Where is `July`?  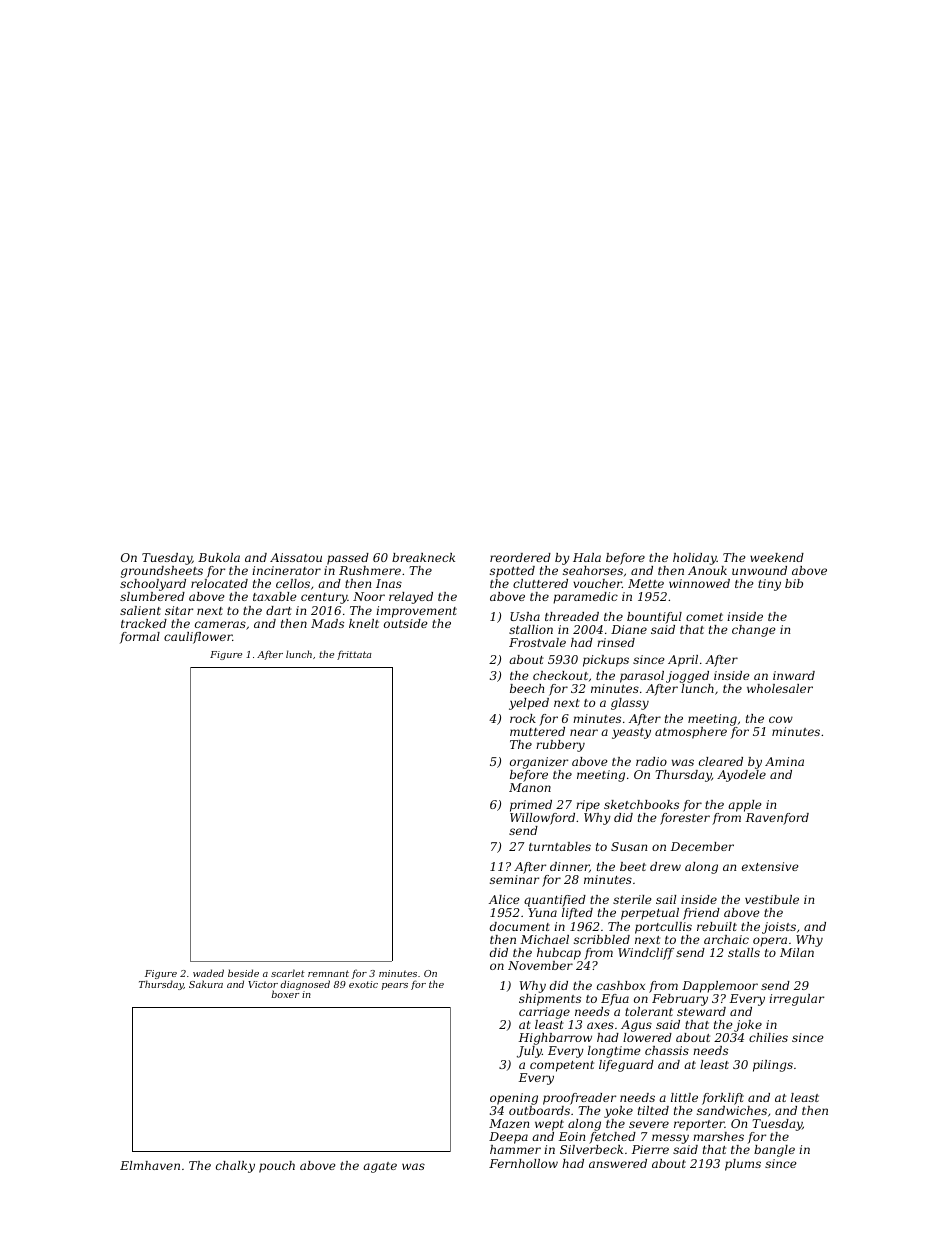 July is located at coordinates (529, 1052).
